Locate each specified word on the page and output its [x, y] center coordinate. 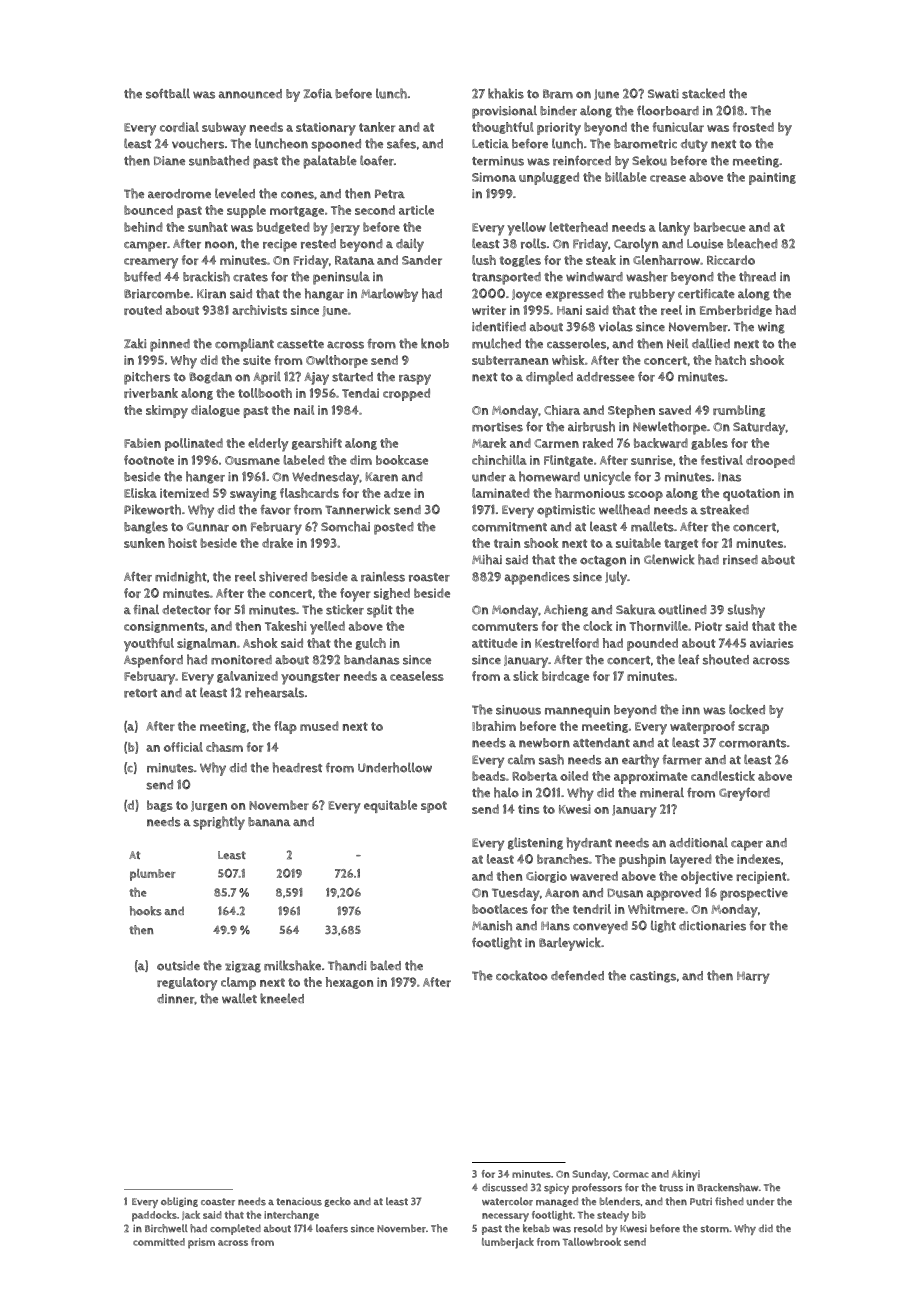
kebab [536, 1228]
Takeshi [285, 626]
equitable [390, 806]
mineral [662, 792]
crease [668, 178]
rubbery [652, 295]
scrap [753, 729]
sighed [392, 594]
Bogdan [210, 378]
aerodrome [179, 194]
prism [201, 1243]
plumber [153, 875]
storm [715, 1229]
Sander [422, 260]
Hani [569, 310]
